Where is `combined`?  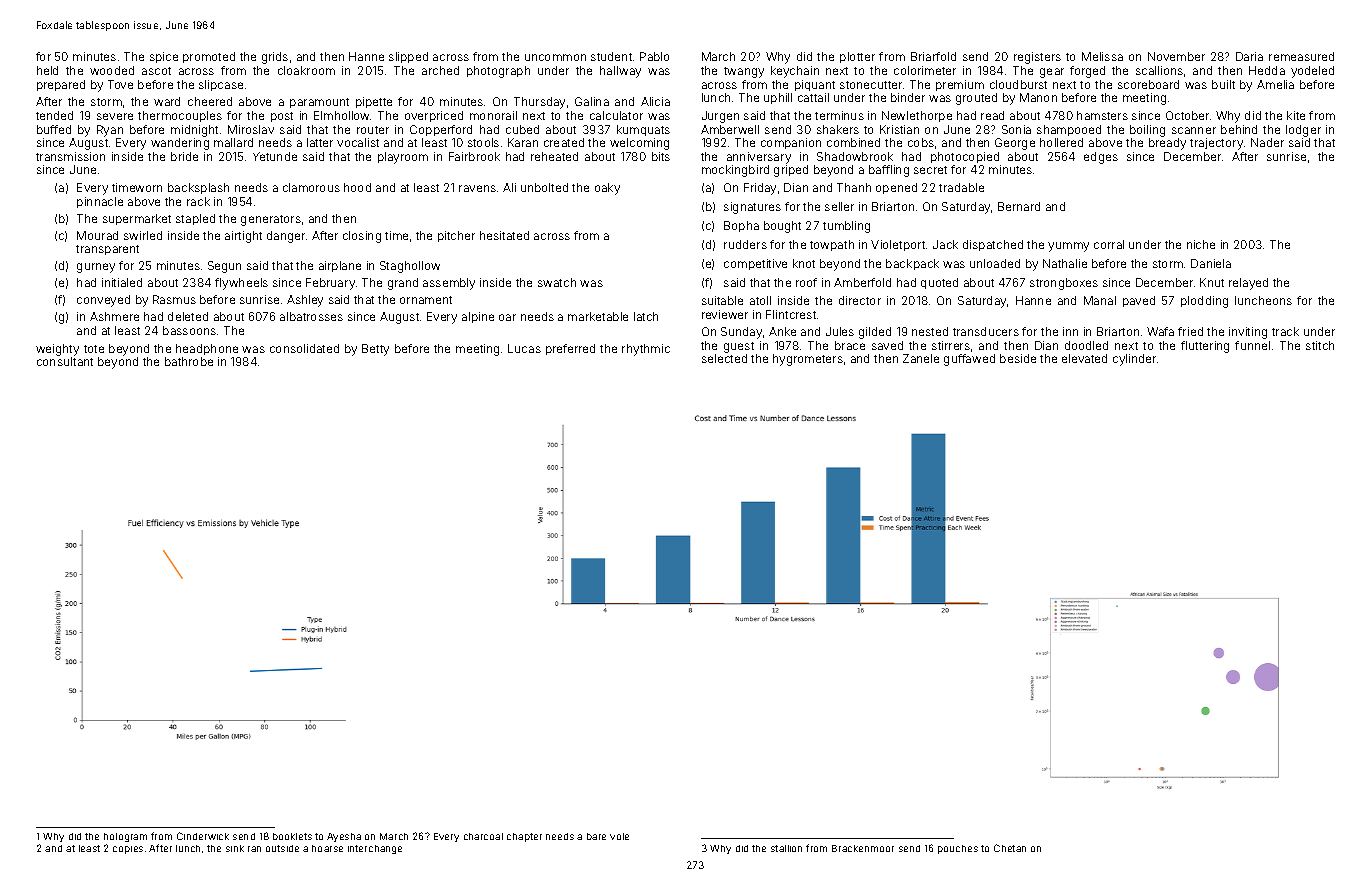 combined is located at coordinates (853, 142).
